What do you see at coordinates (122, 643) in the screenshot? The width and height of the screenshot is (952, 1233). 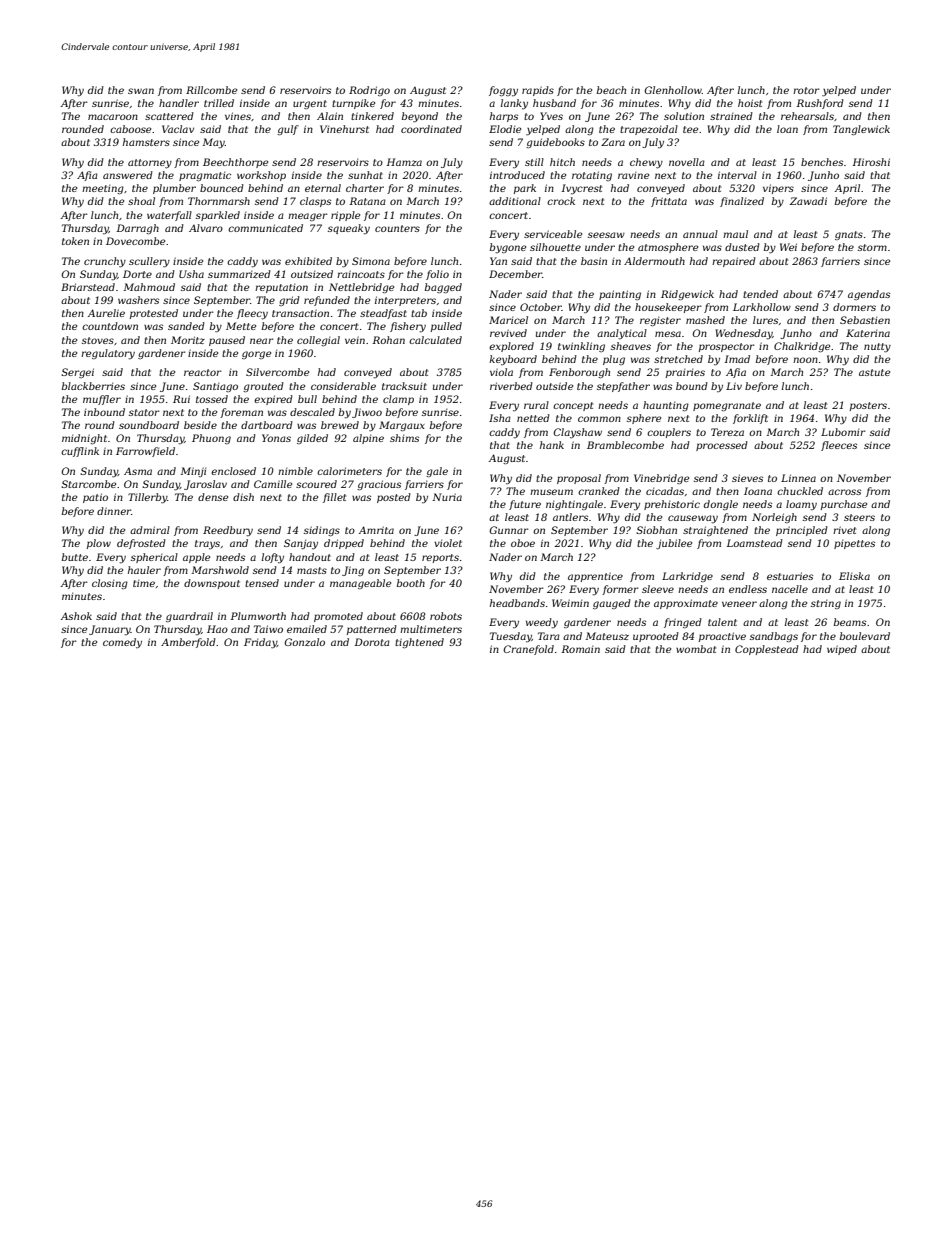 I see `comedy` at bounding box center [122, 643].
